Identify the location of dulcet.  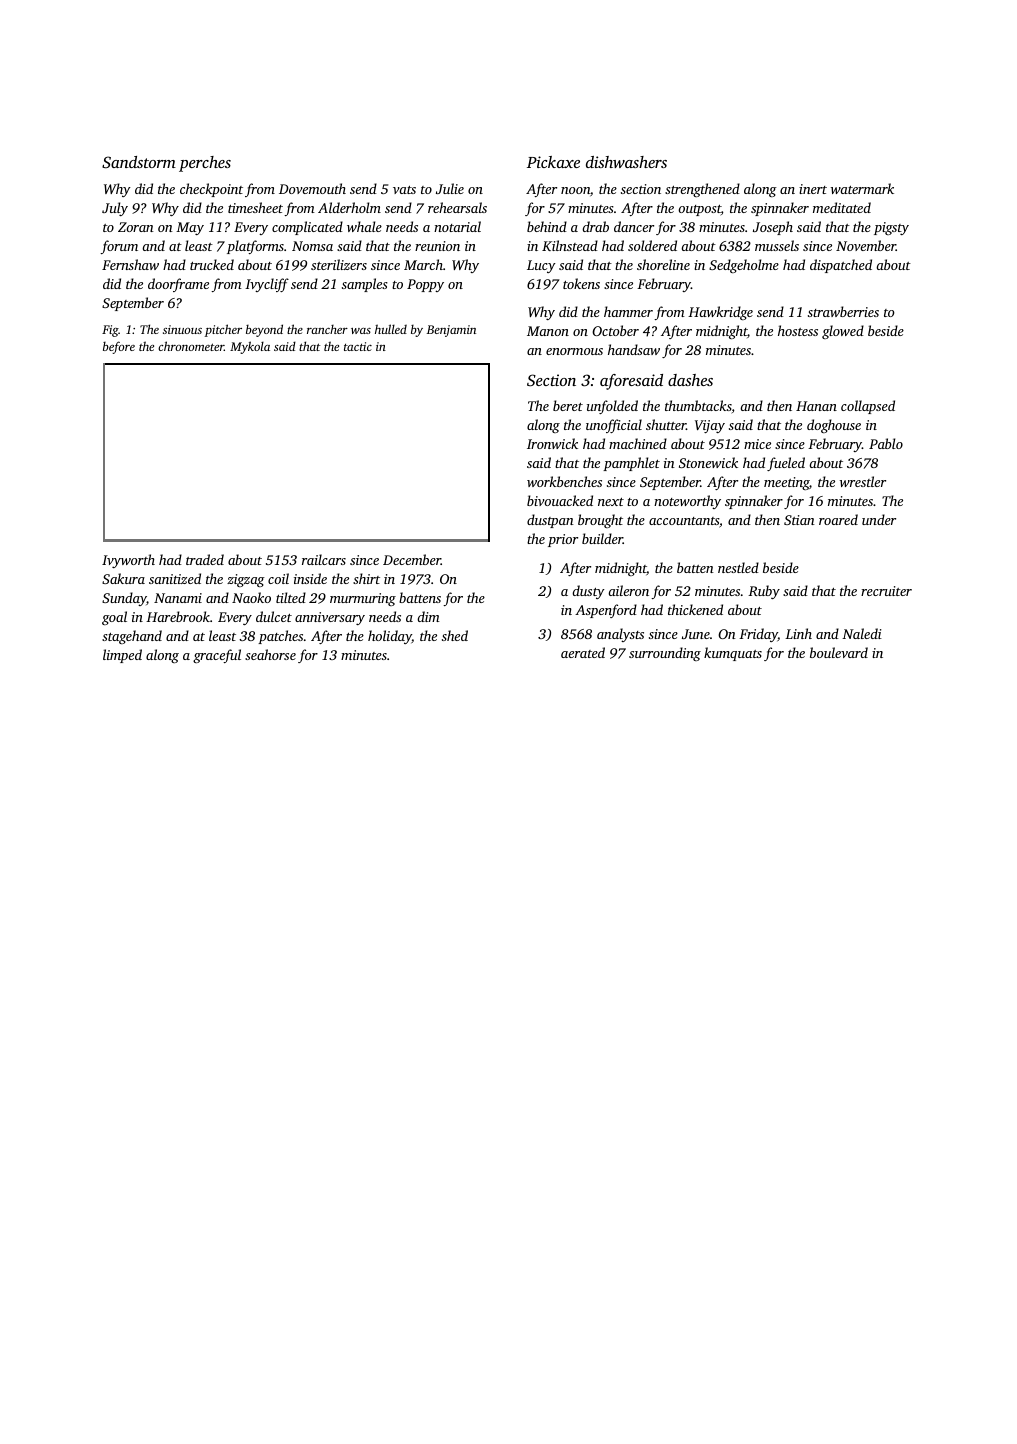
(274, 616).
